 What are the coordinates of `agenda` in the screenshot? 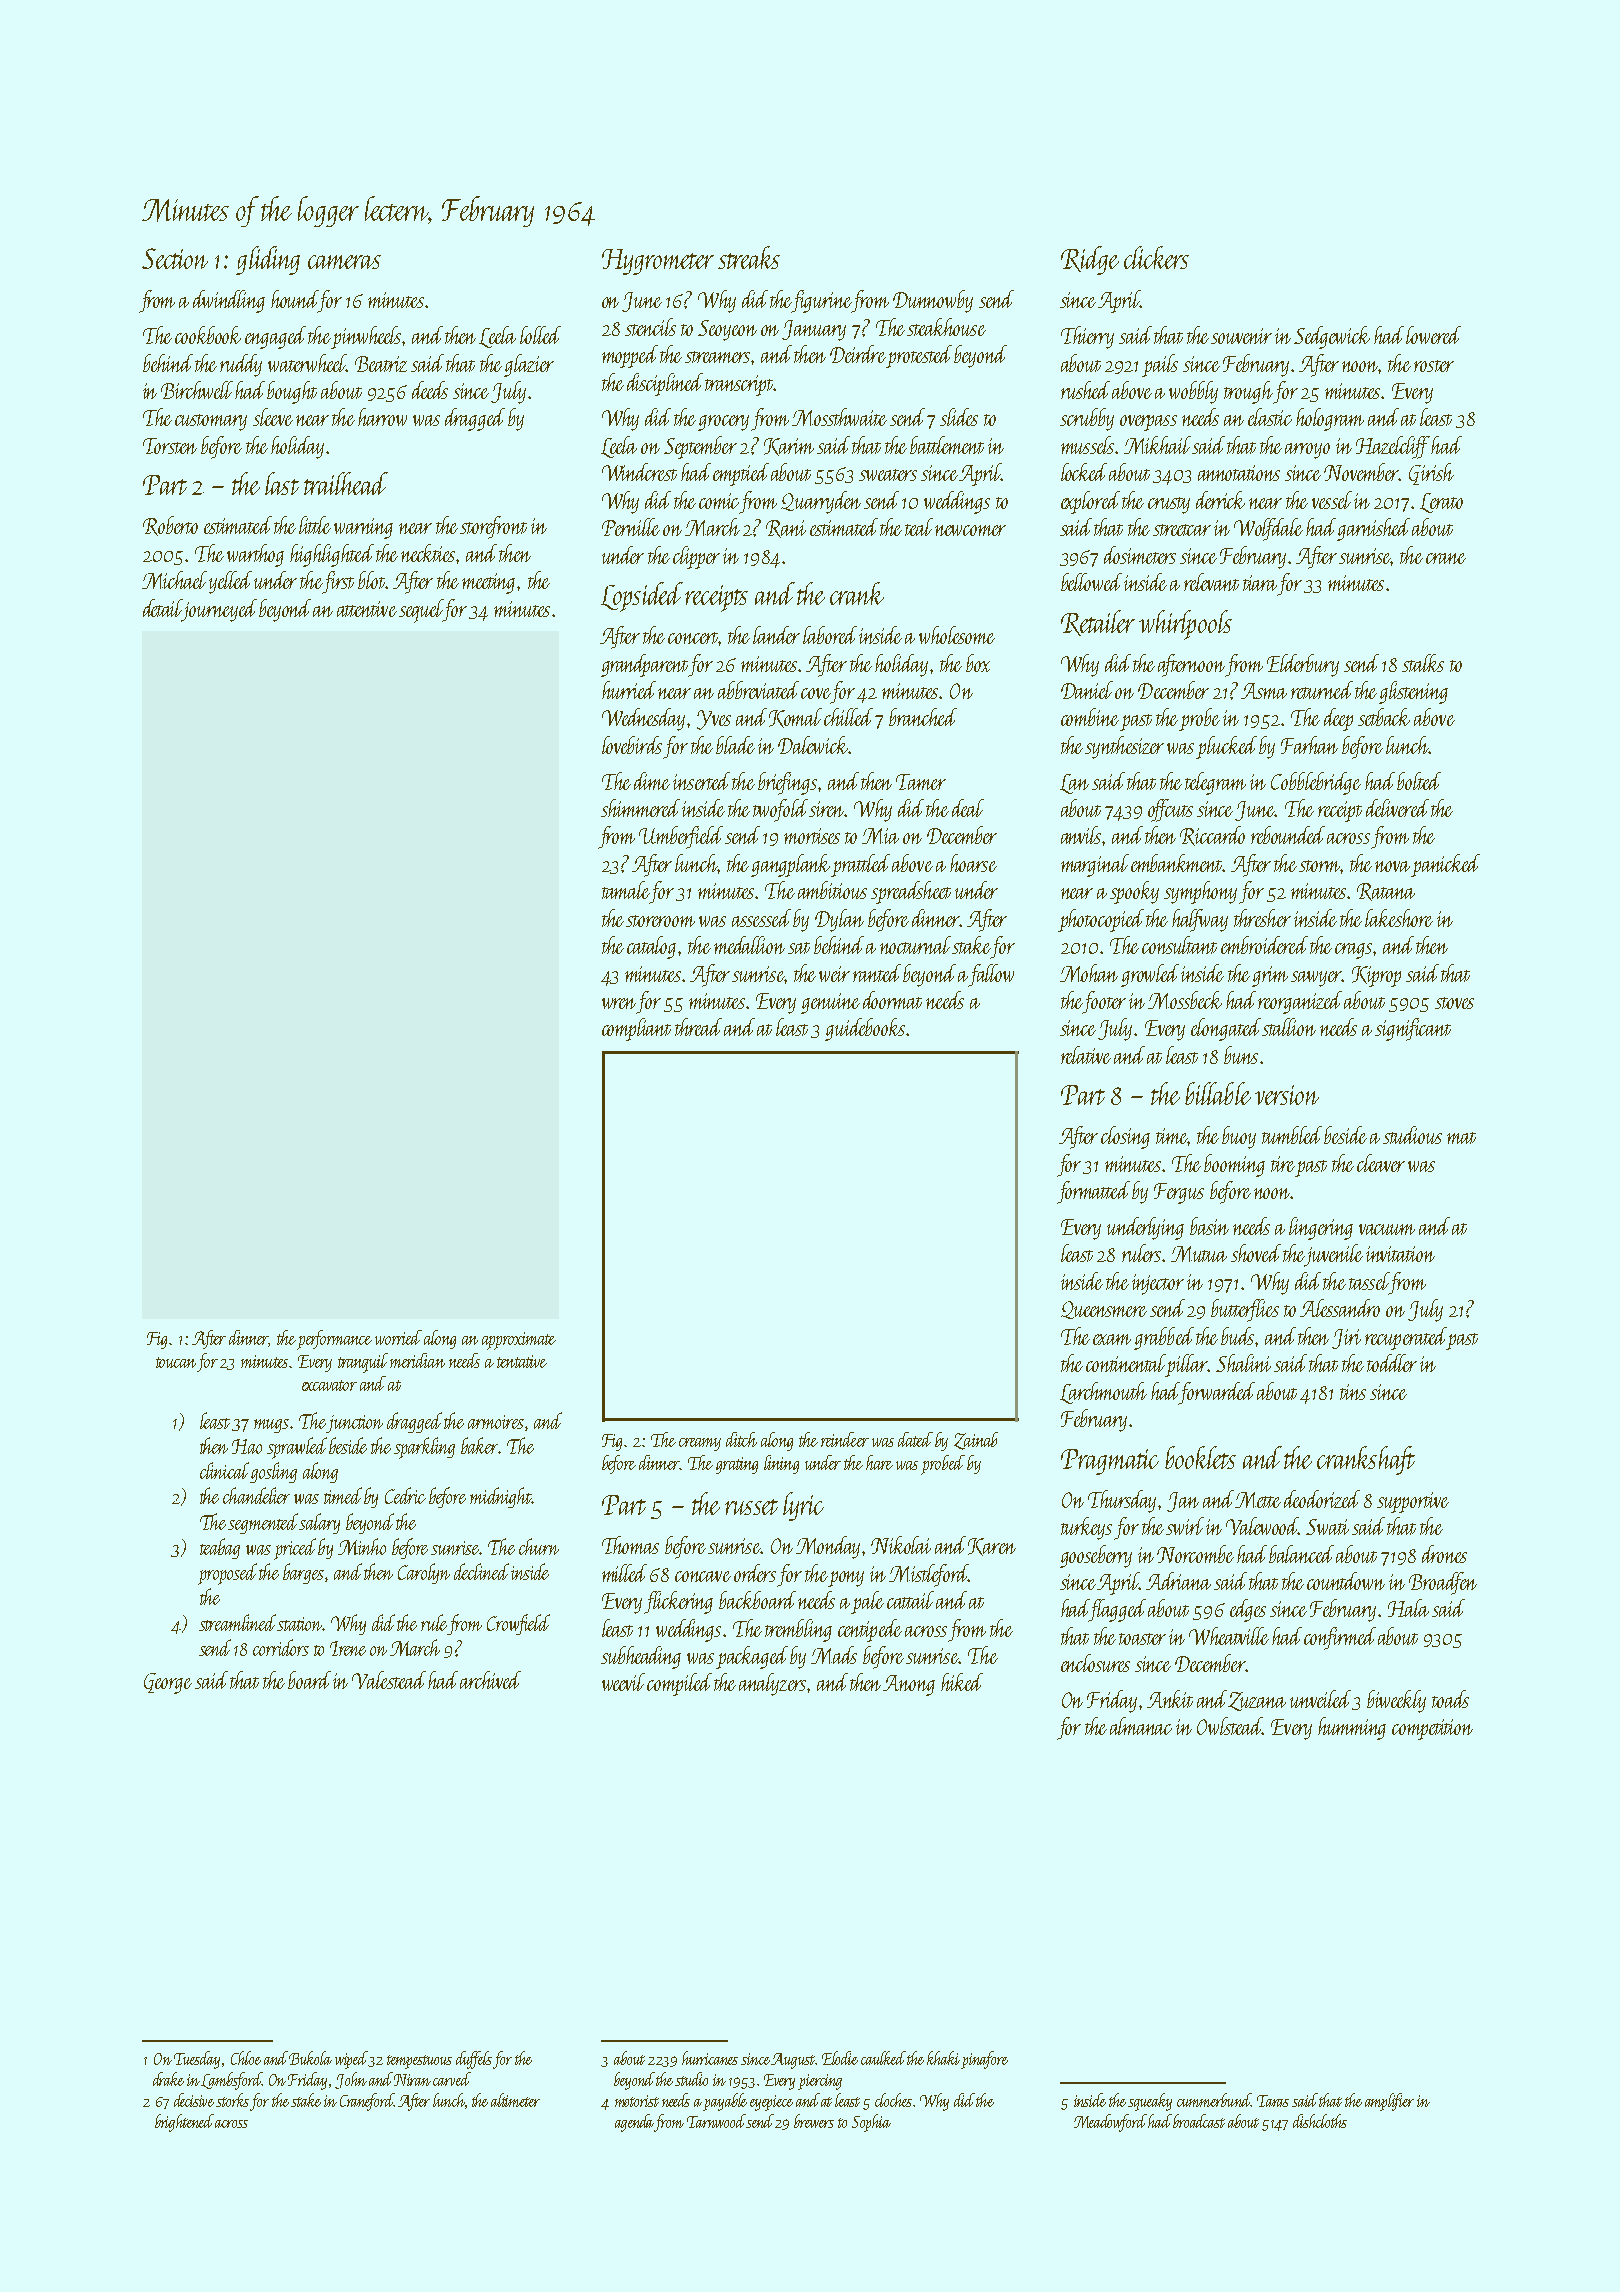 It's located at (635, 2123).
